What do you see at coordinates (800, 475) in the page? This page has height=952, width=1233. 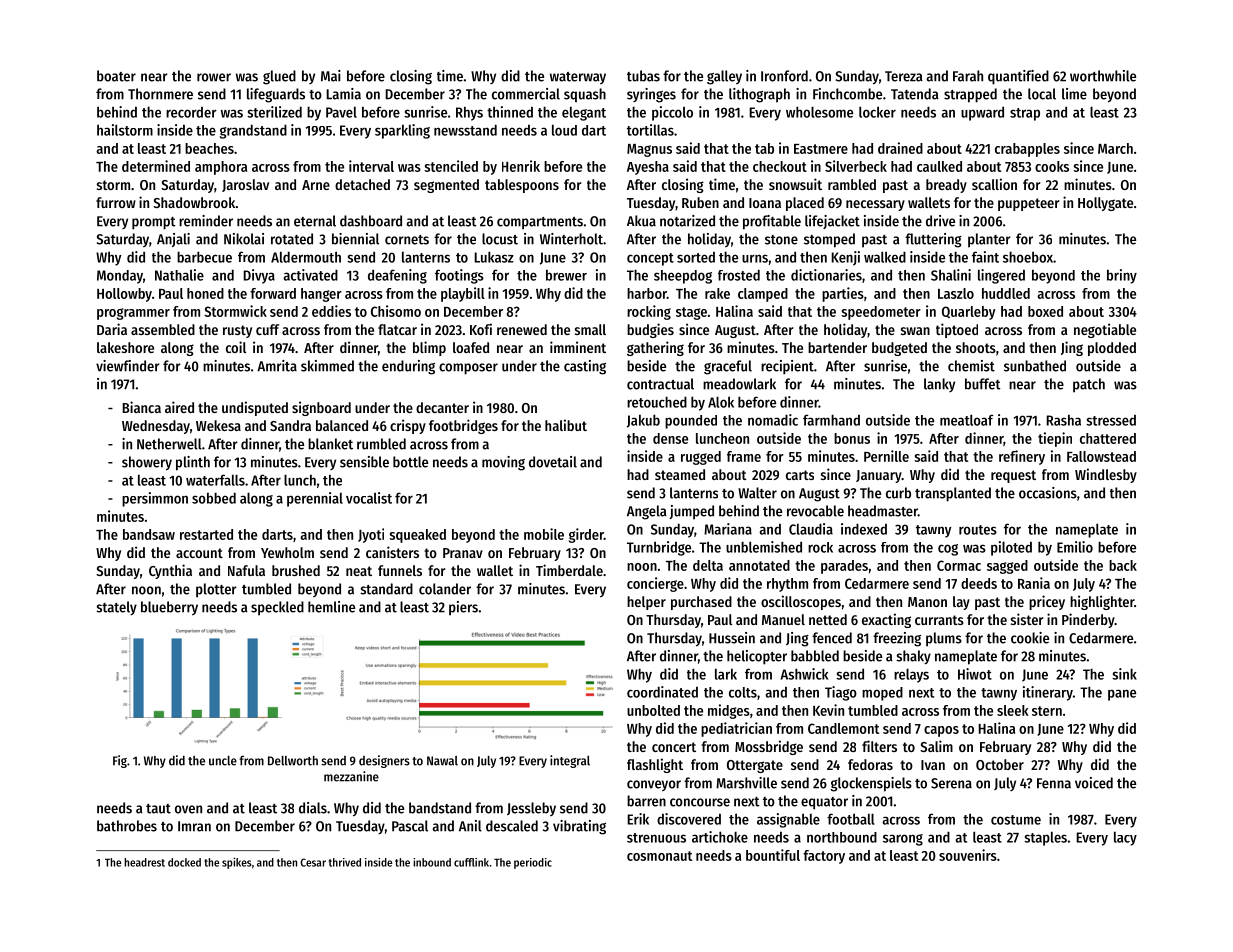 I see `carts` at bounding box center [800, 475].
